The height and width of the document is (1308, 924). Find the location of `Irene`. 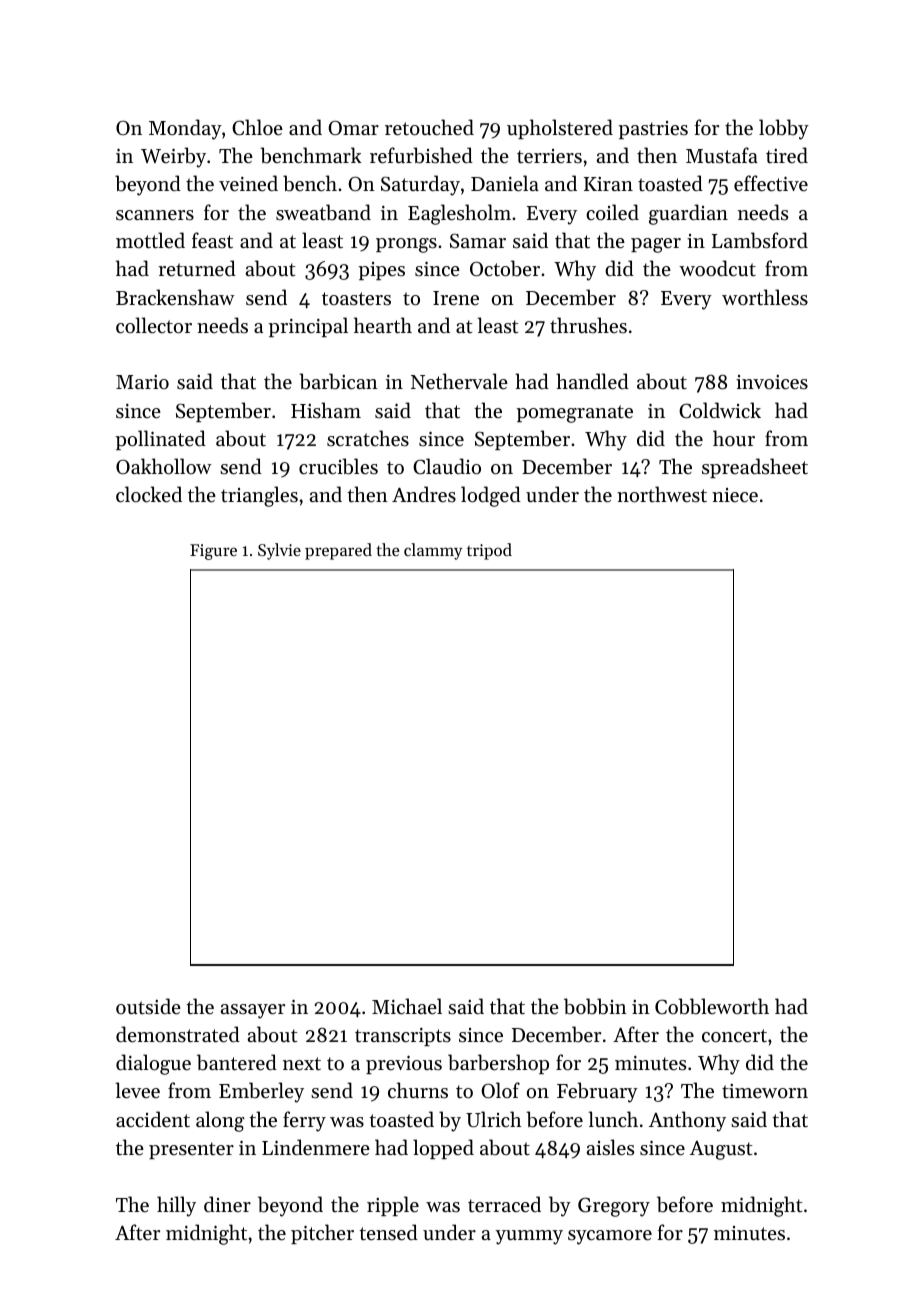

Irene is located at coordinates (456, 298).
